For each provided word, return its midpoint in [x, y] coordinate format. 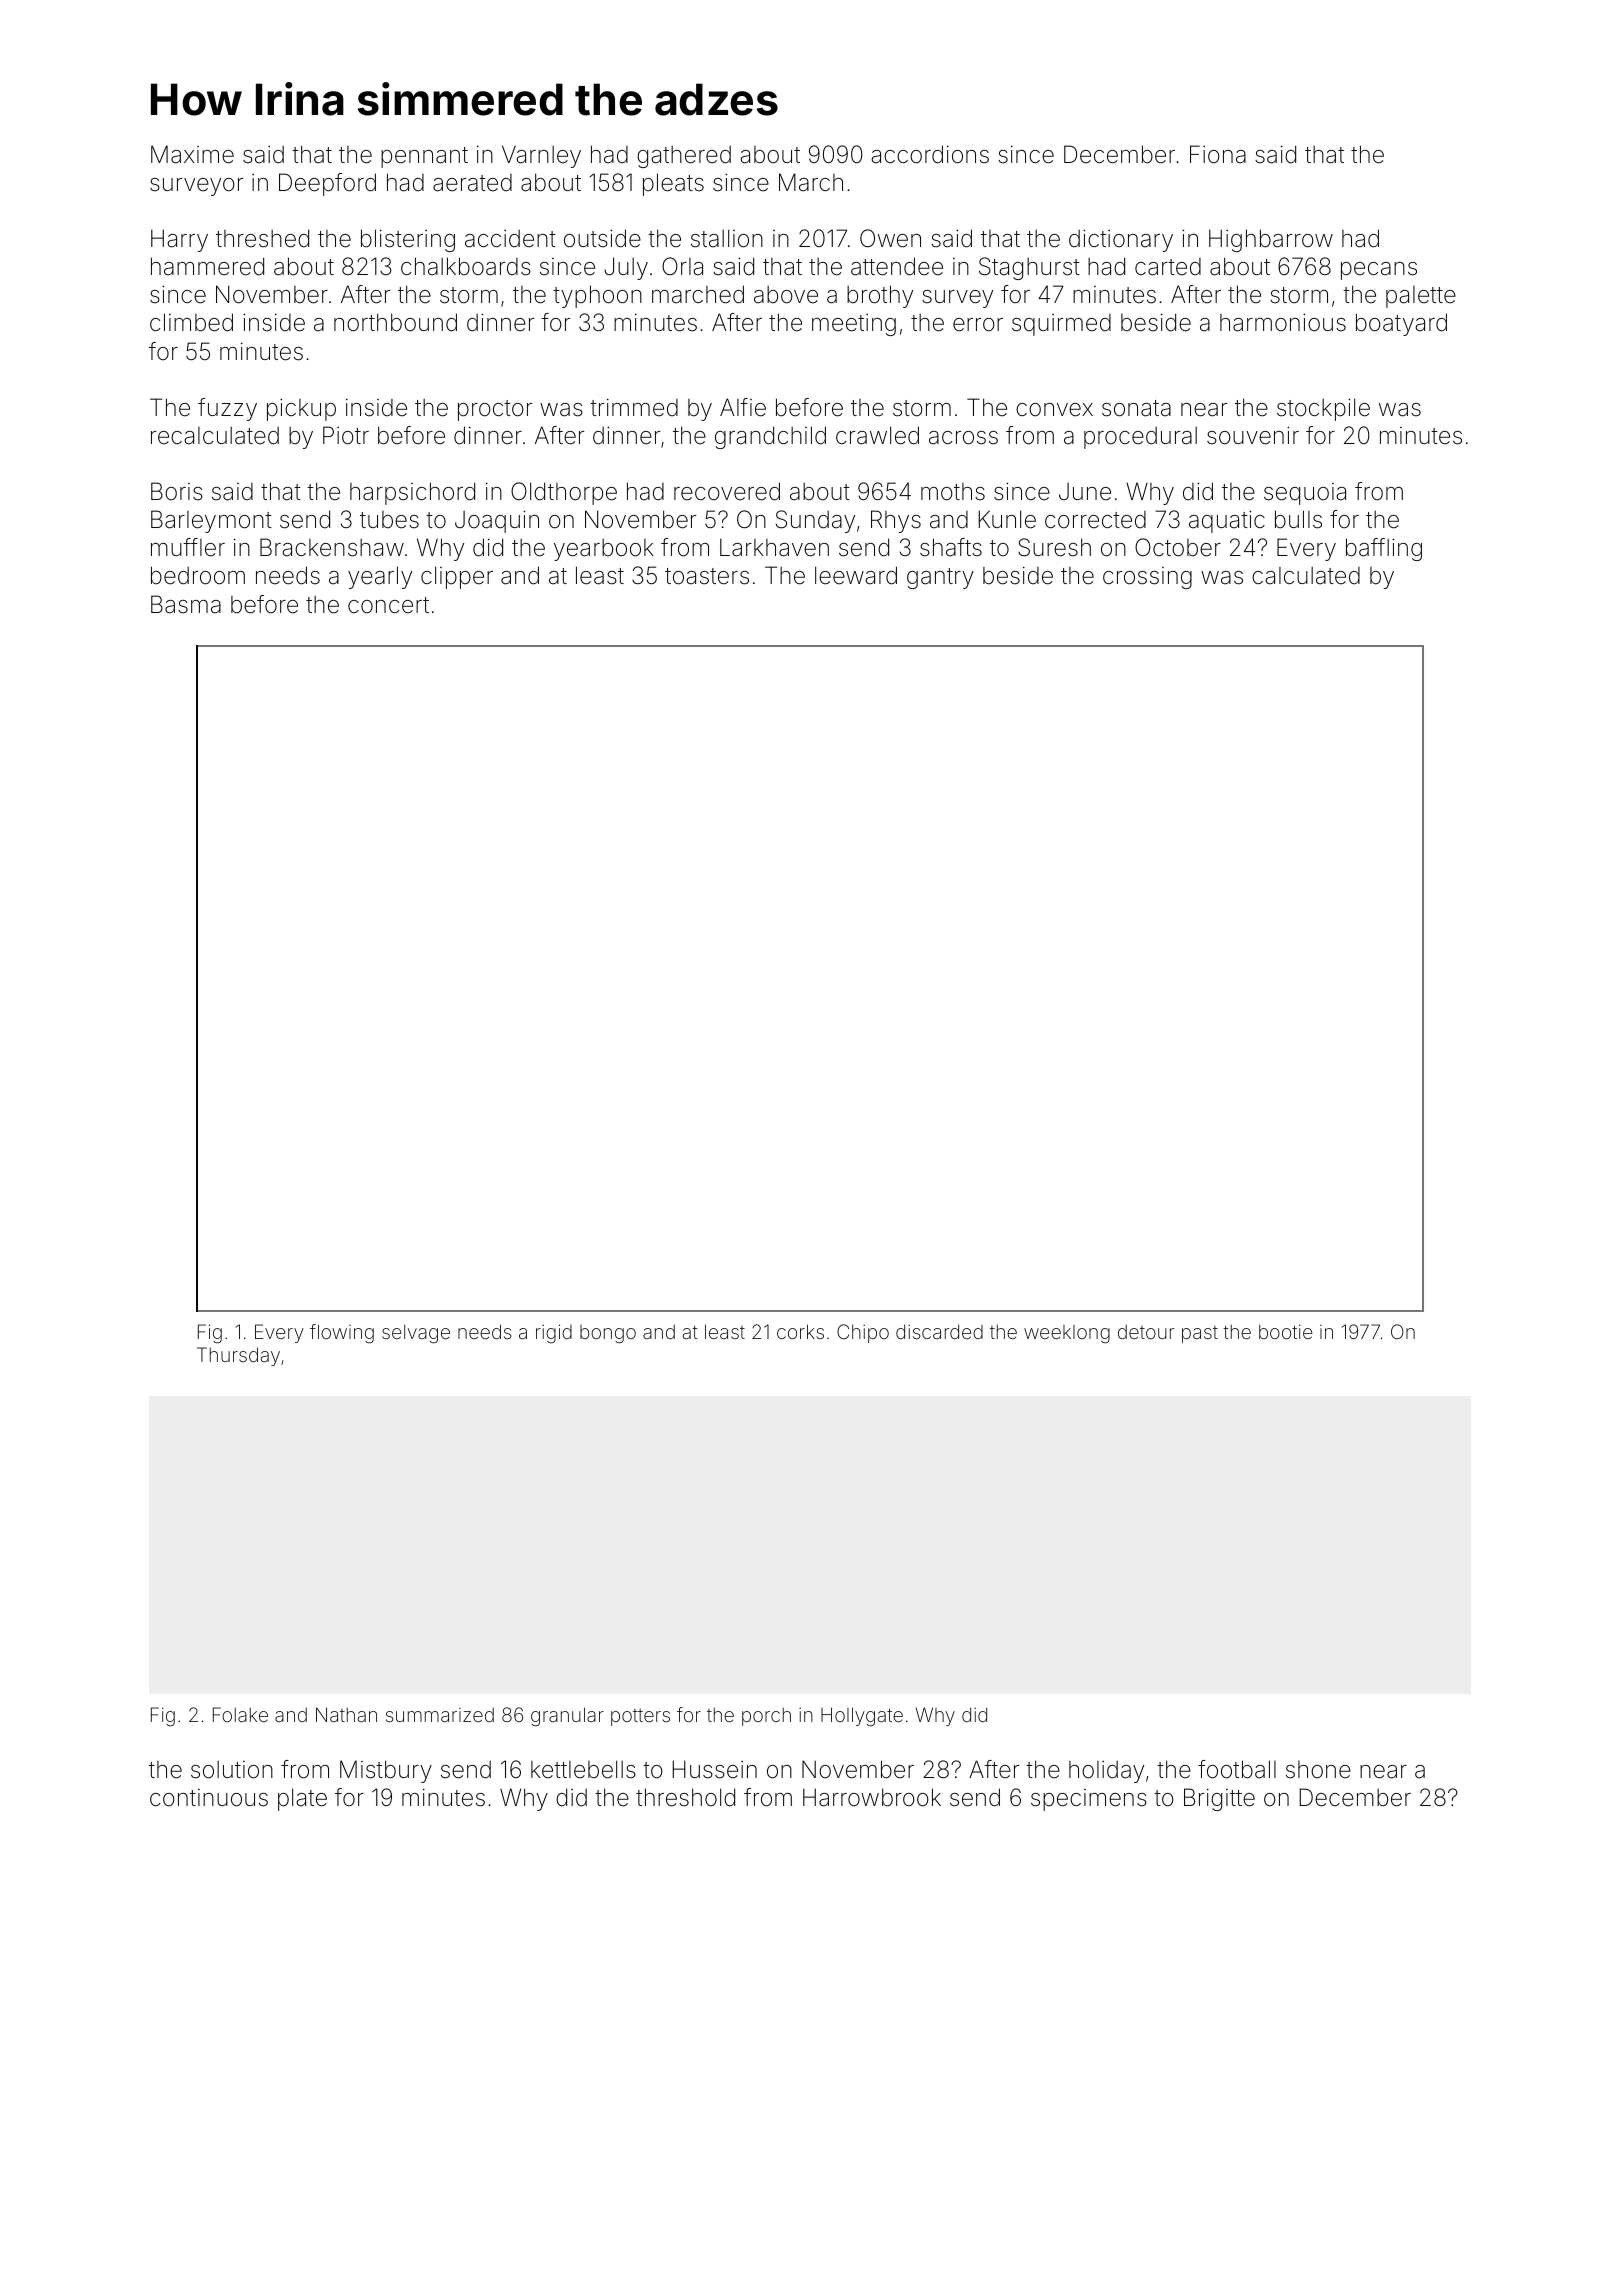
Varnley [541, 156]
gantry [940, 578]
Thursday [238, 1356]
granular [567, 1717]
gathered [684, 157]
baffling [1384, 549]
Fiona [1218, 154]
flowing [342, 1334]
